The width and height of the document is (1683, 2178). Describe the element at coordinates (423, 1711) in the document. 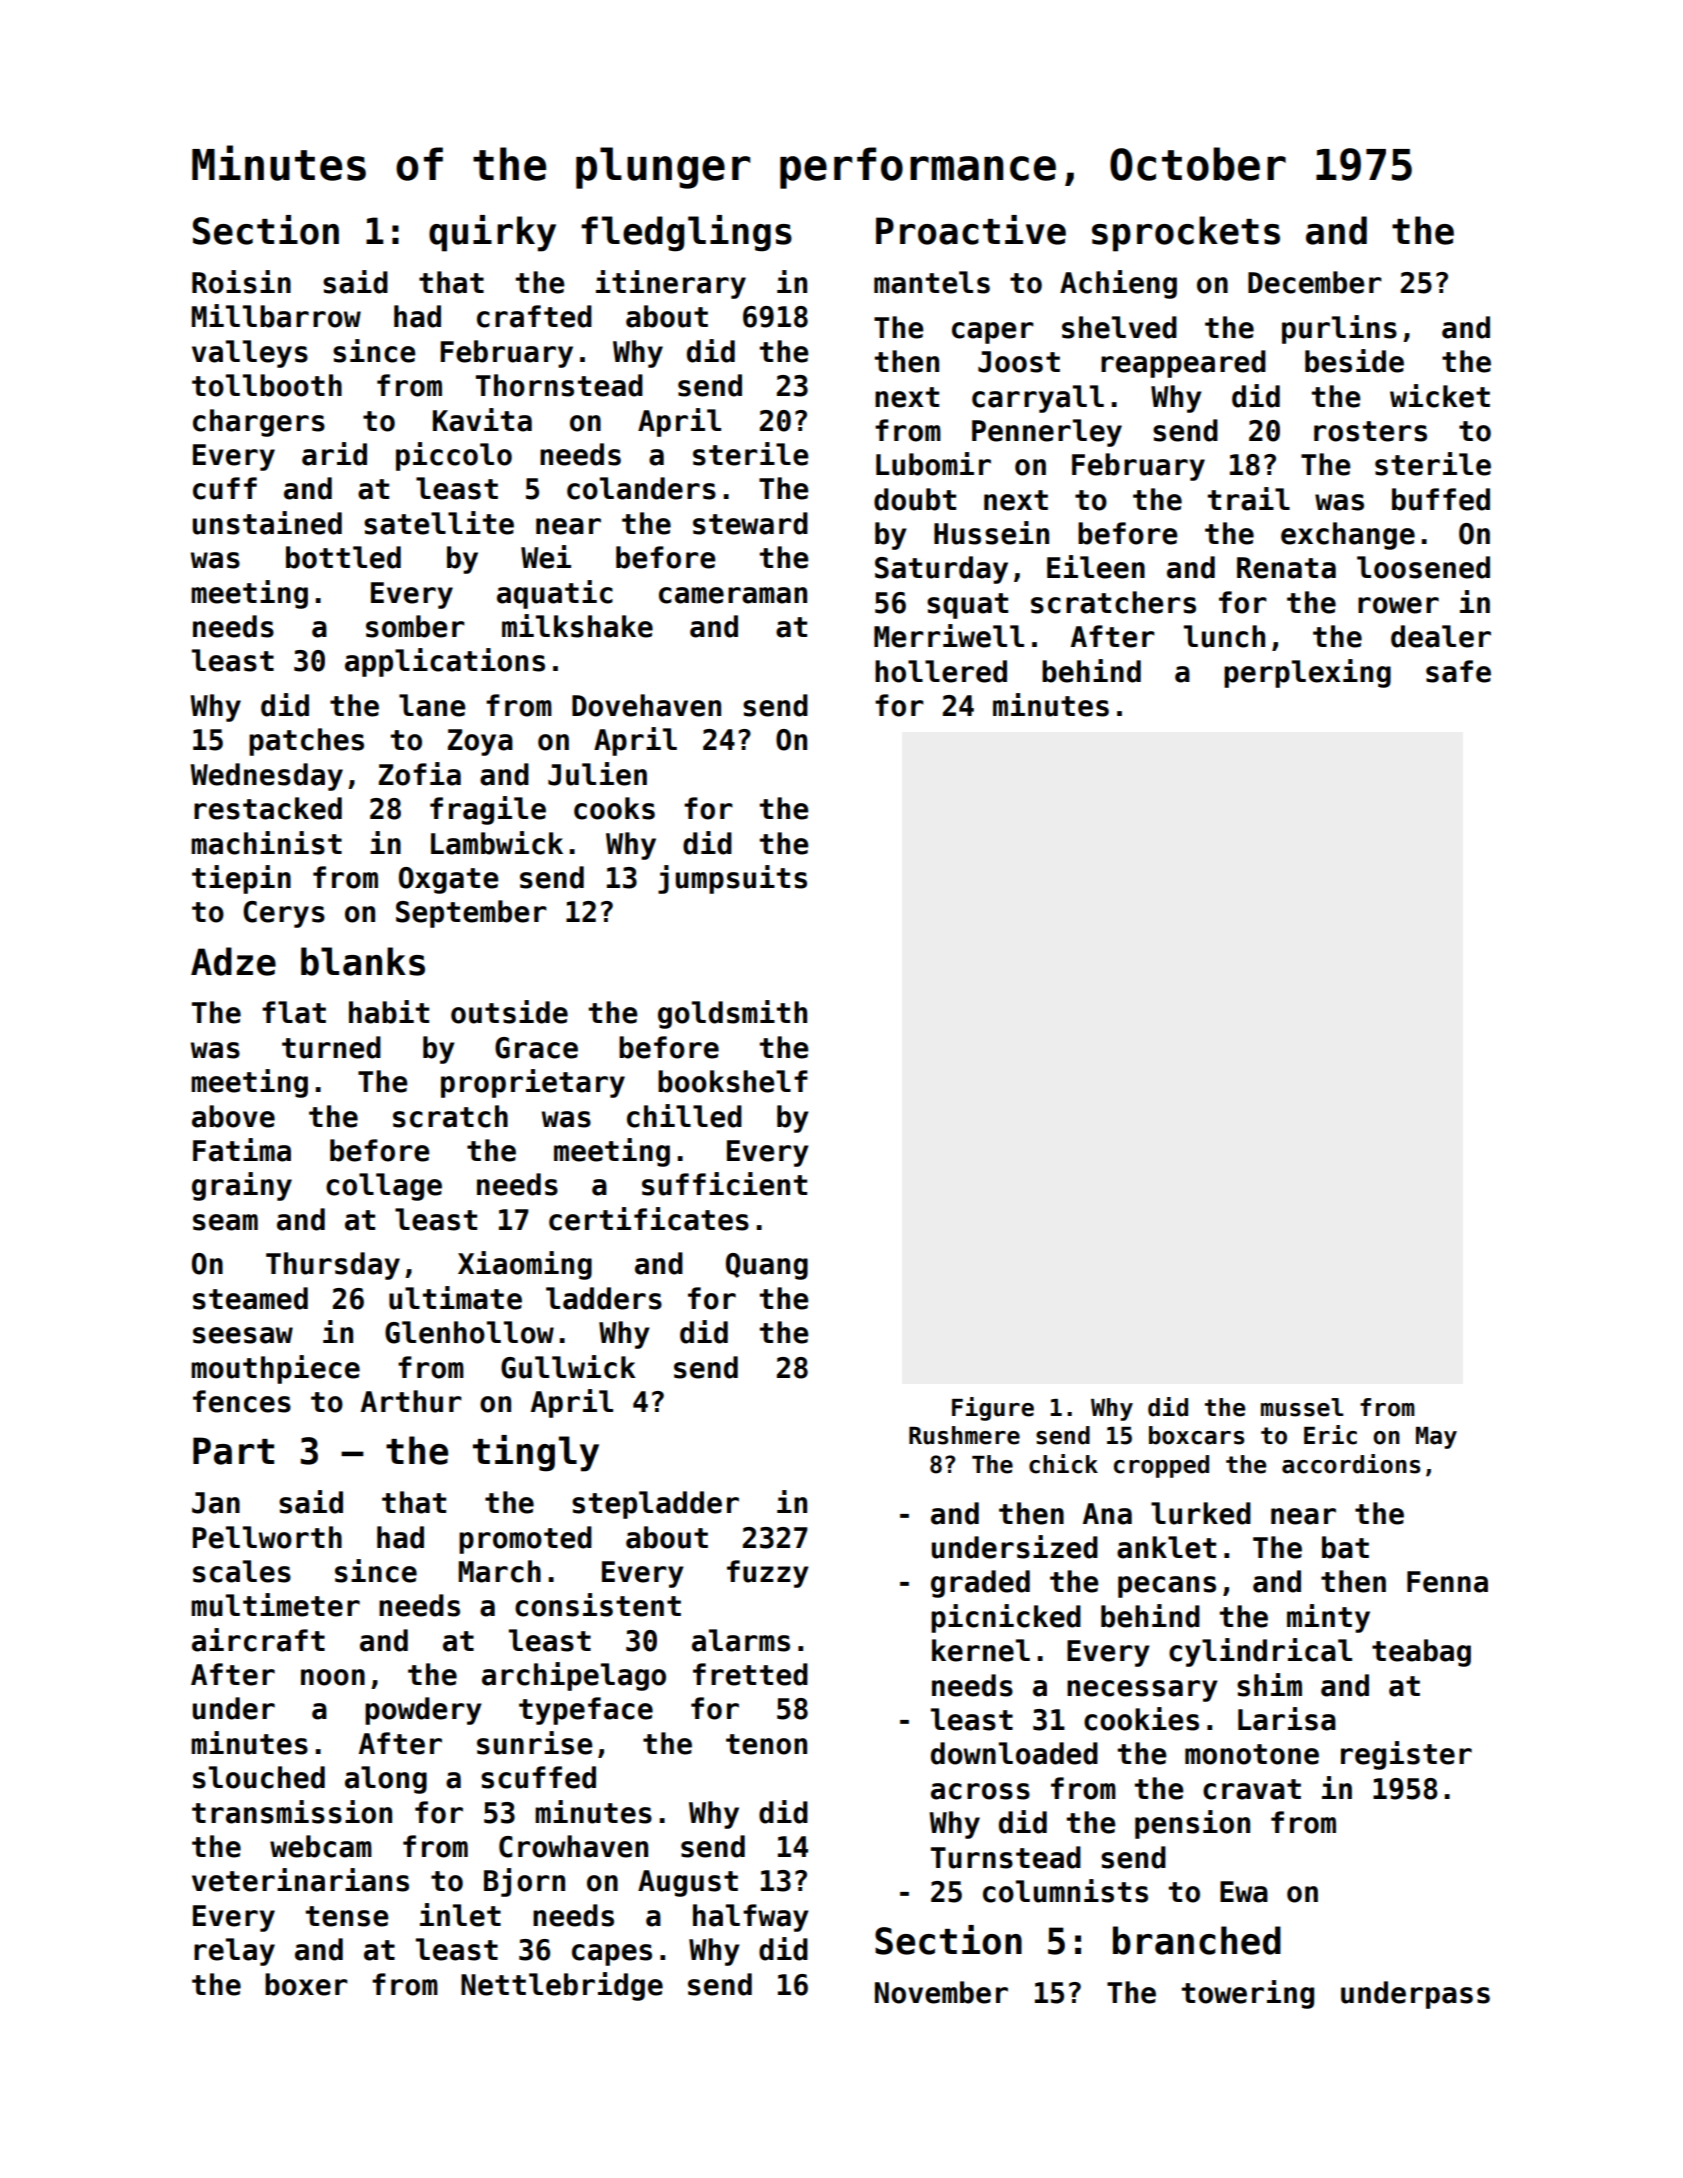

I see `powdery` at that location.
